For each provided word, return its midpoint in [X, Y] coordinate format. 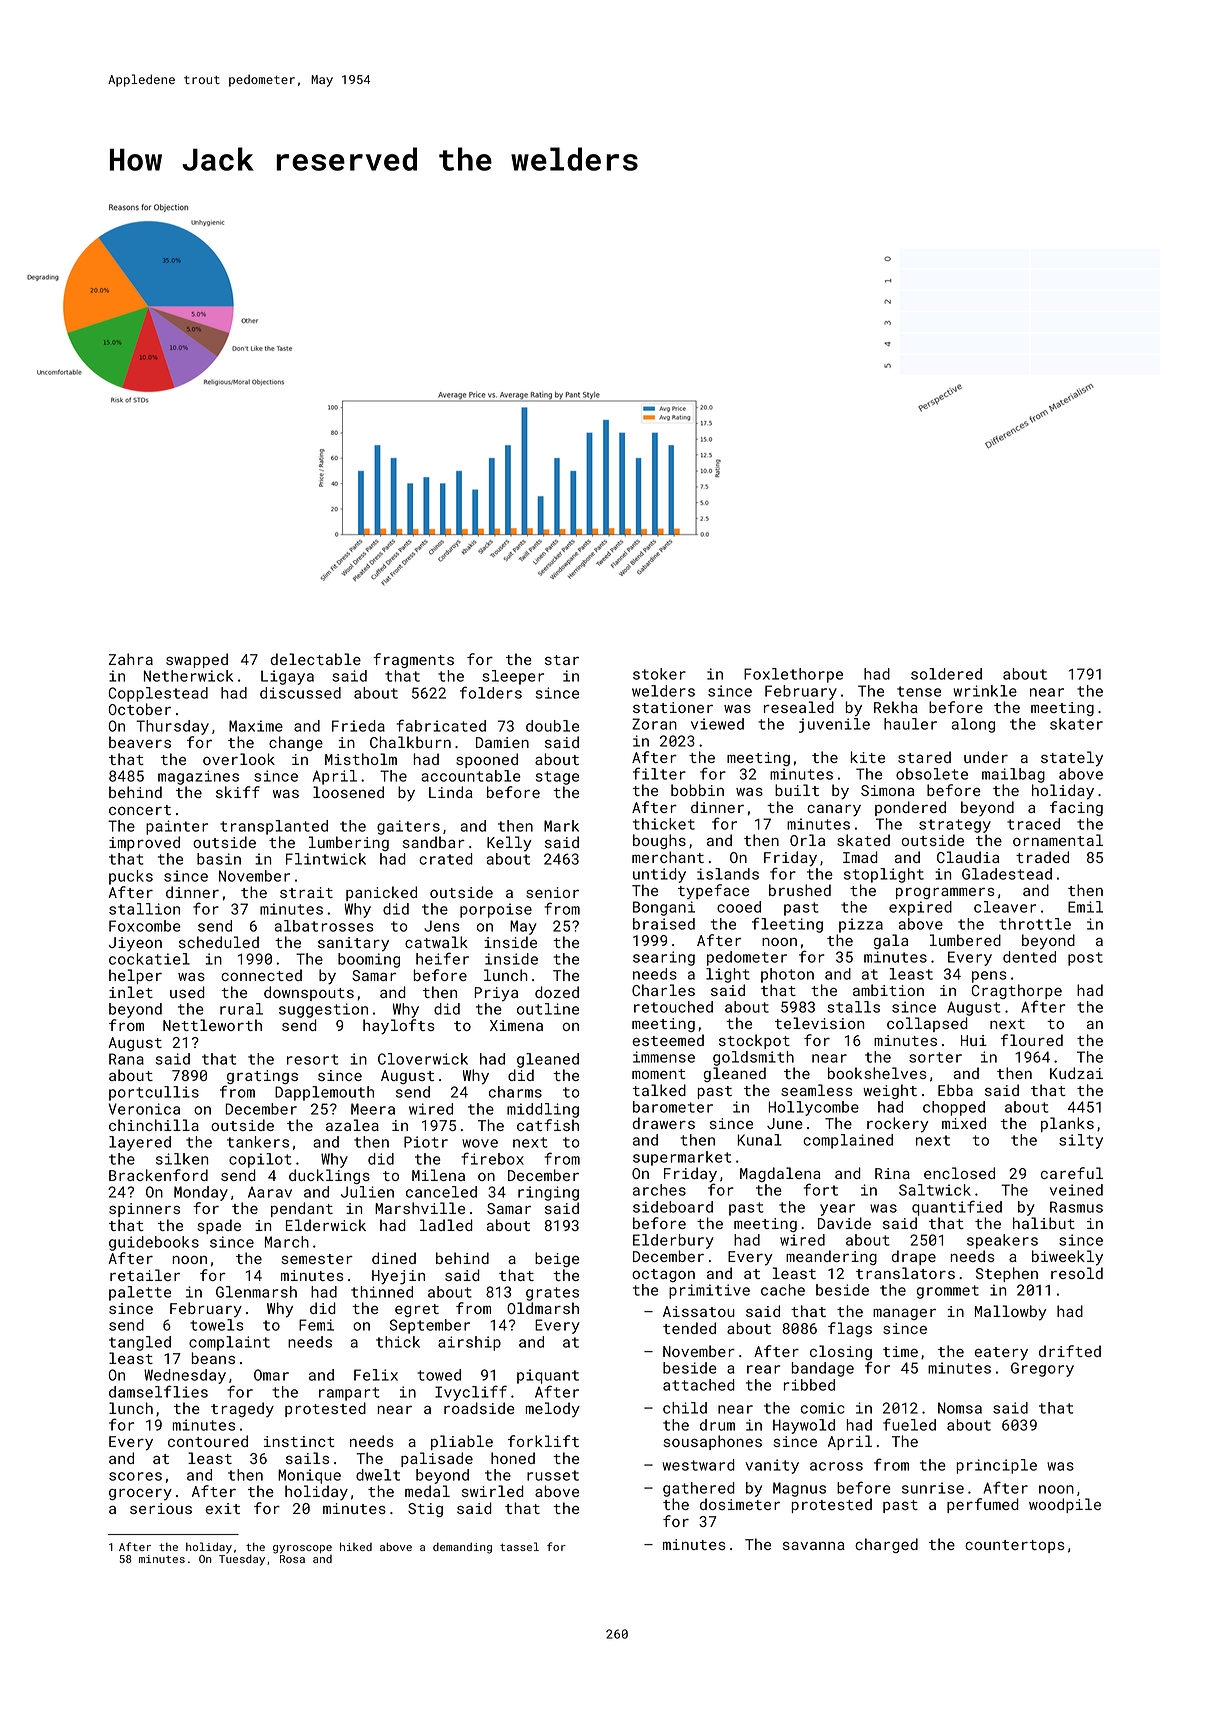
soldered [946, 674]
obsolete [932, 774]
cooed [739, 907]
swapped [197, 660]
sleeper [513, 677]
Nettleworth [212, 1025]
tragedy [242, 1409]
